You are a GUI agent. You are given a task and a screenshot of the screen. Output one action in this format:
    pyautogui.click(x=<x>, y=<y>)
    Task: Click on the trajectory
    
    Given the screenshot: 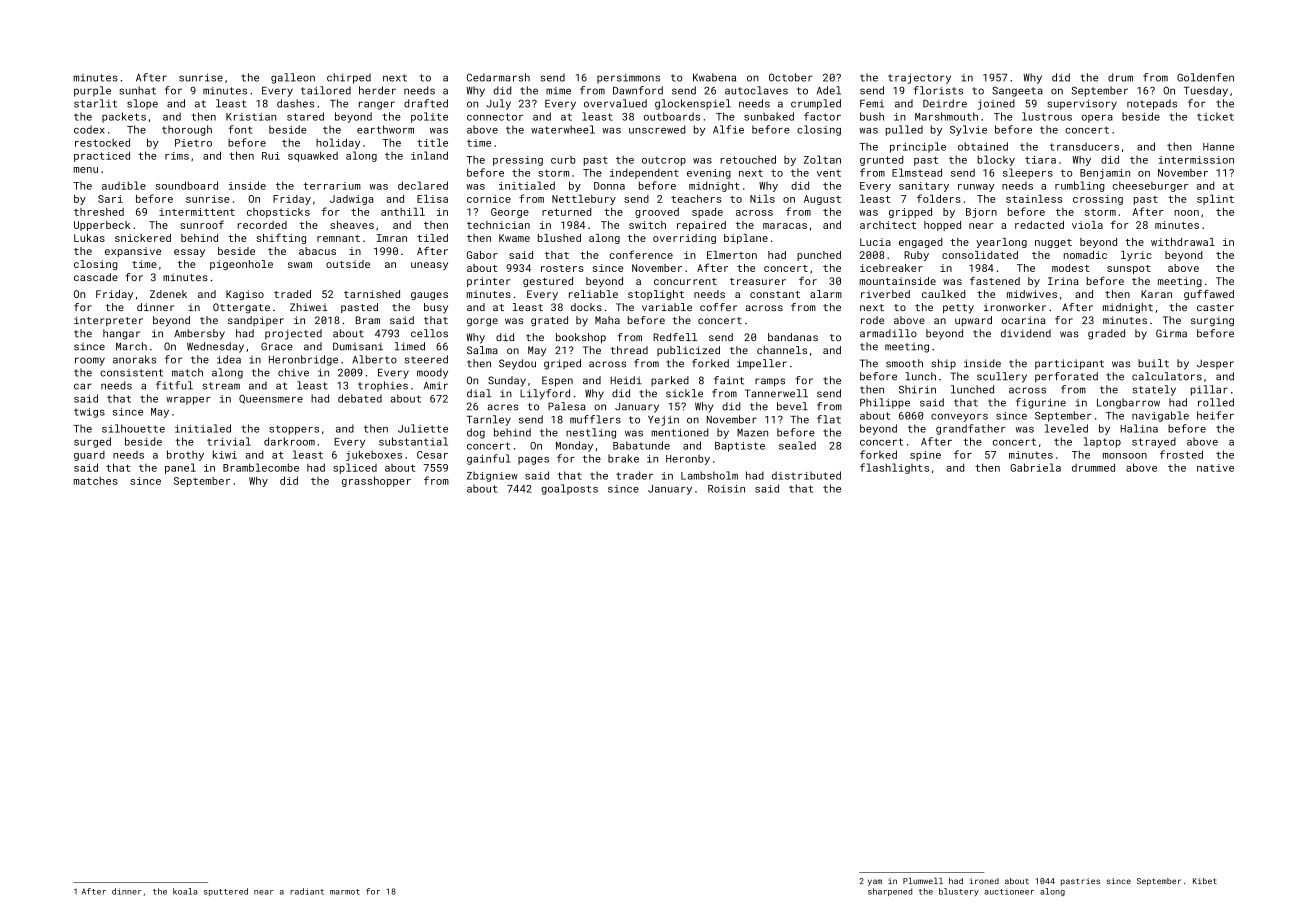 What is the action you would take?
    pyautogui.click(x=919, y=78)
